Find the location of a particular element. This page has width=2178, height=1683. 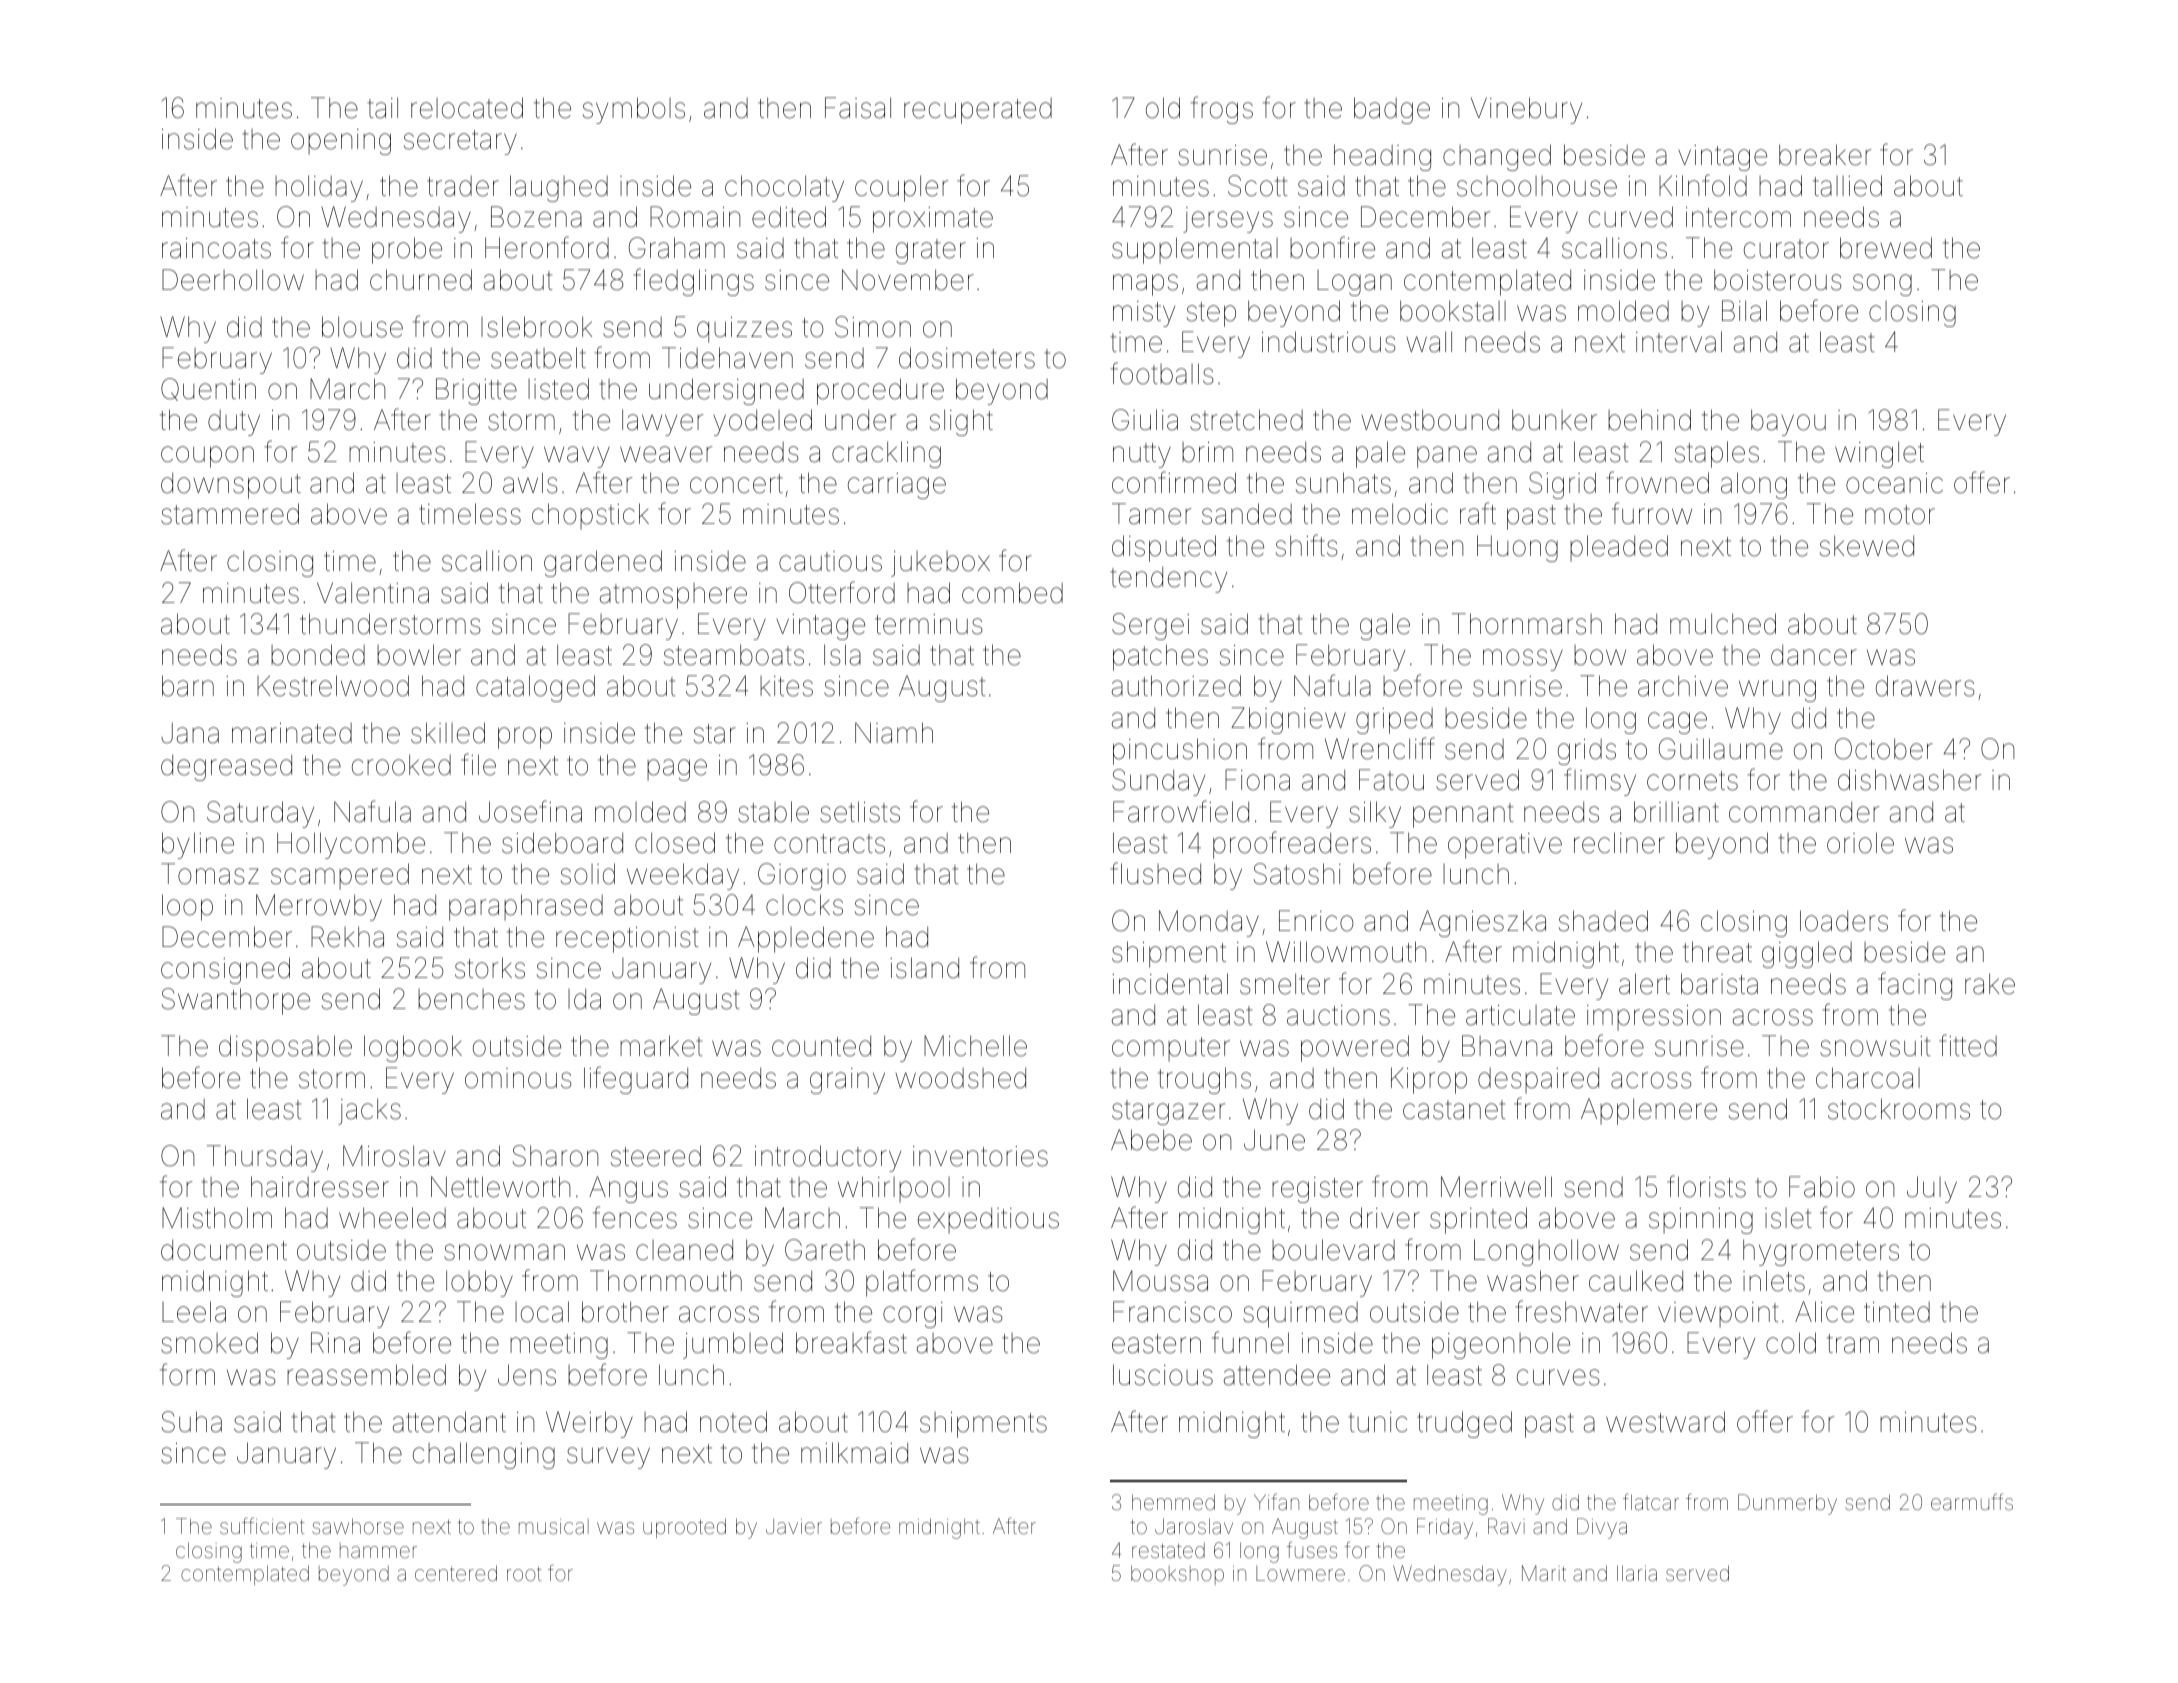

badge is located at coordinates (1392, 110).
